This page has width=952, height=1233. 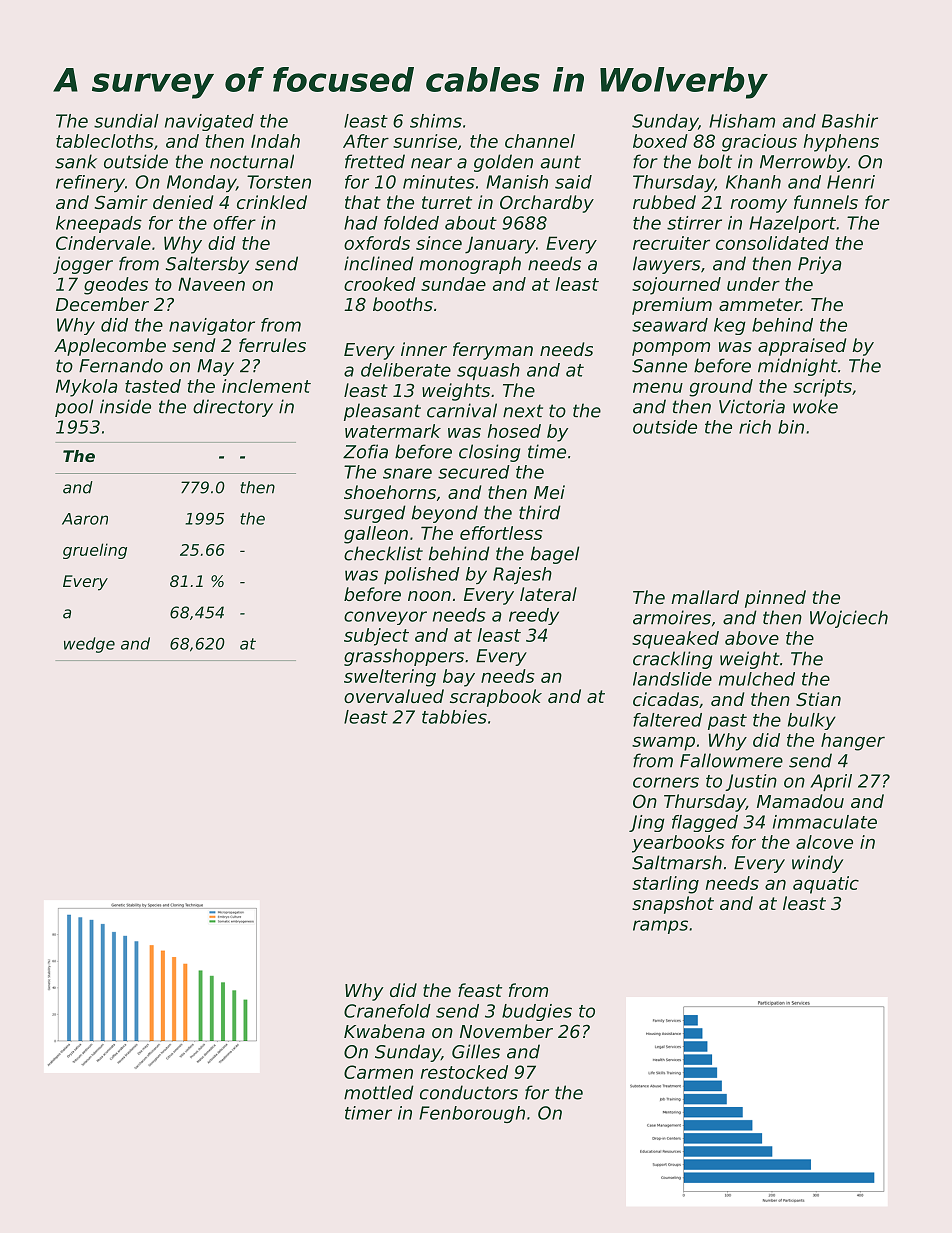 What do you see at coordinates (379, 263) in the page?
I see `inclined` at bounding box center [379, 263].
